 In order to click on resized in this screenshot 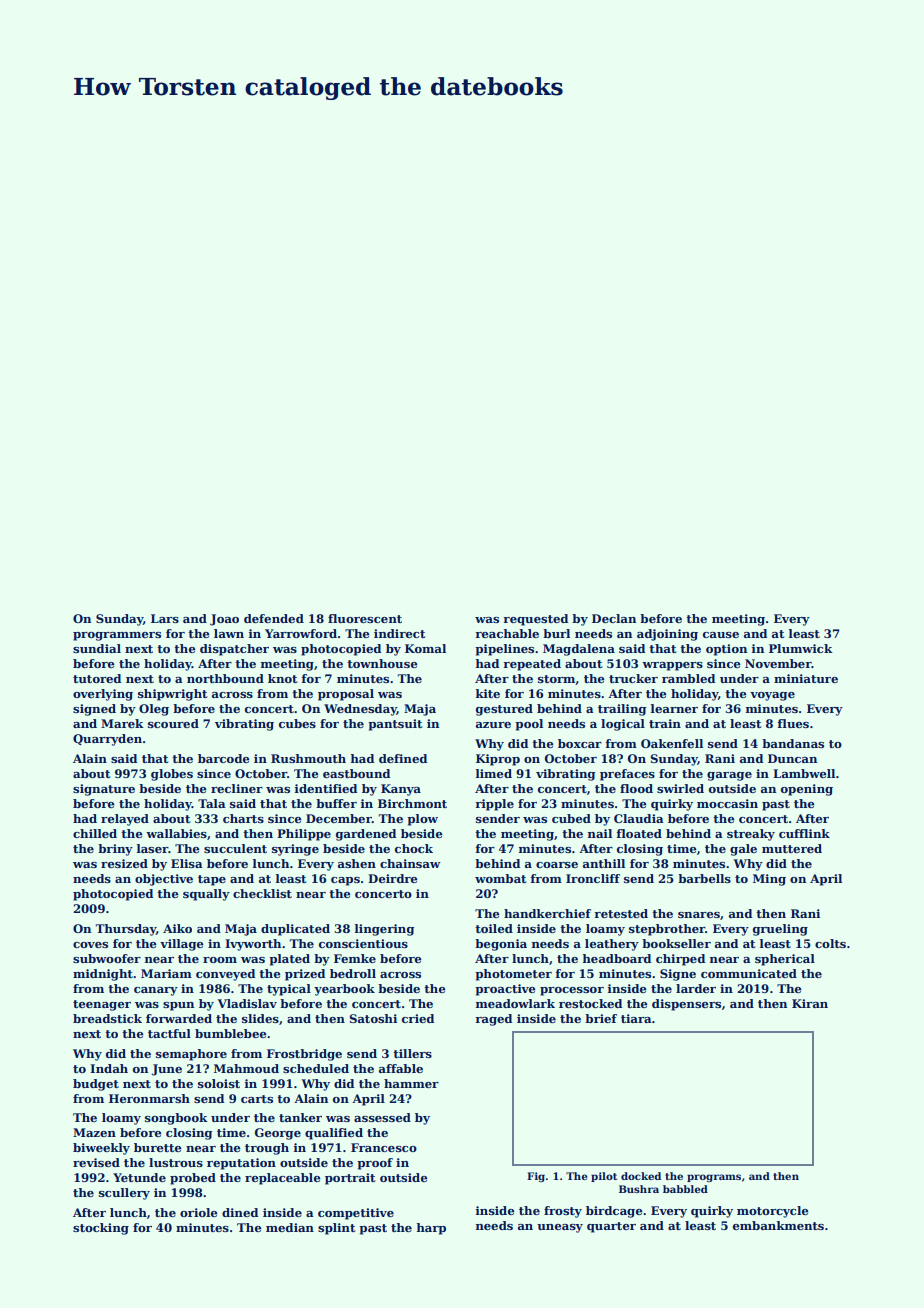, I will do `click(124, 863)`.
